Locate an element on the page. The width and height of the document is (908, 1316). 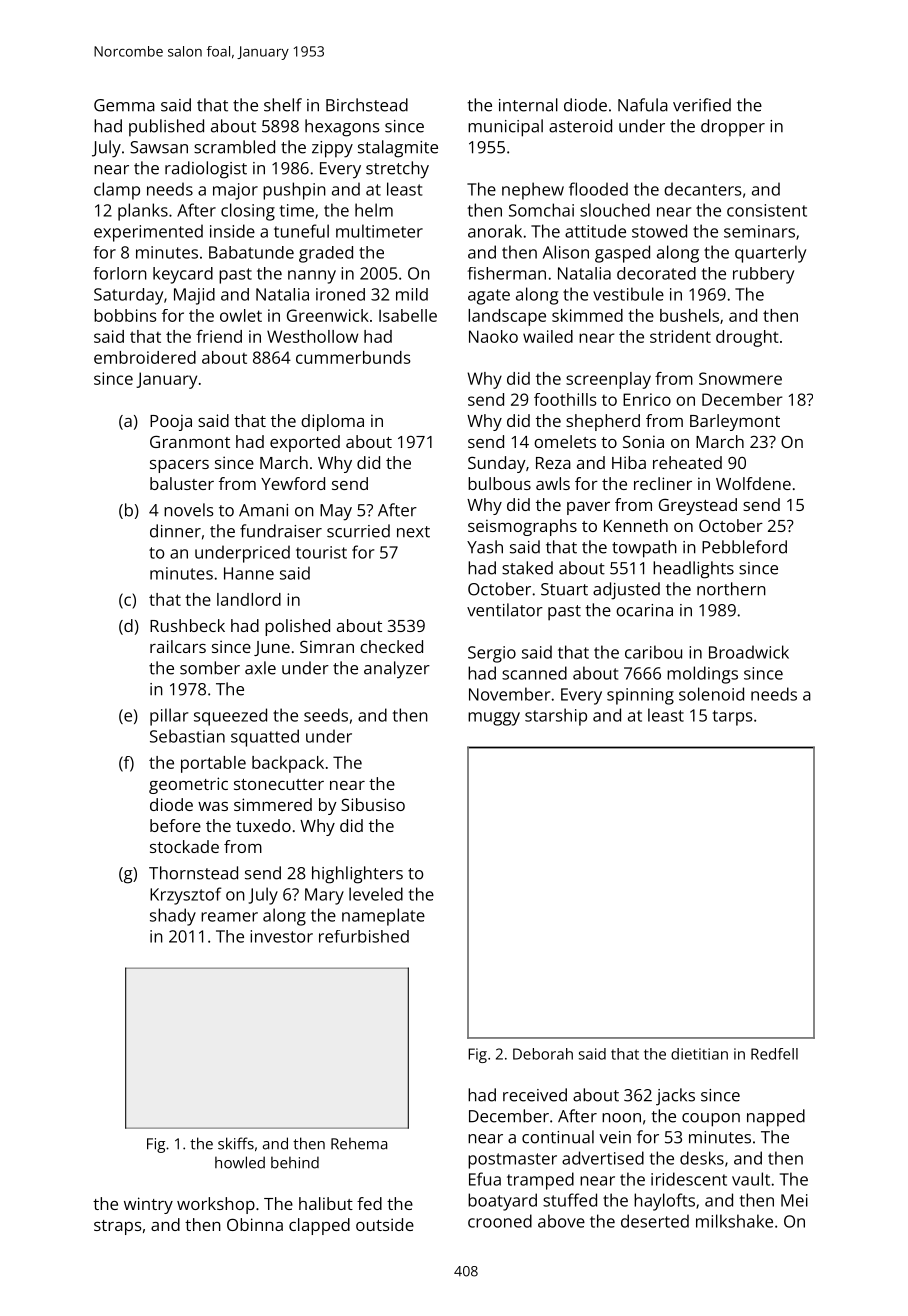
dietitian is located at coordinates (699, 1054).
